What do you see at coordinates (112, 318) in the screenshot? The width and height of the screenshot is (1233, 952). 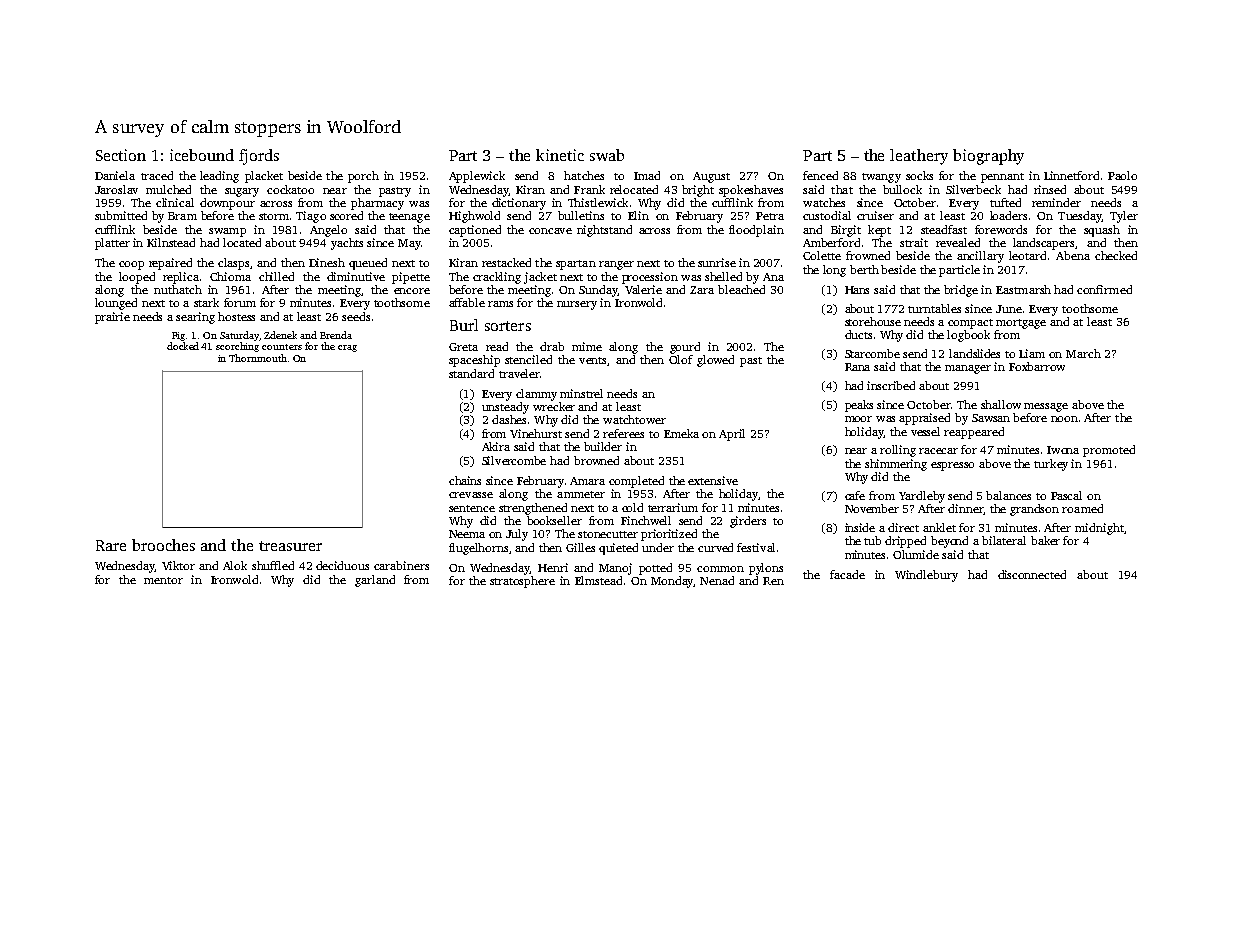 I see `prairie` at bounding box center [112, 318].
